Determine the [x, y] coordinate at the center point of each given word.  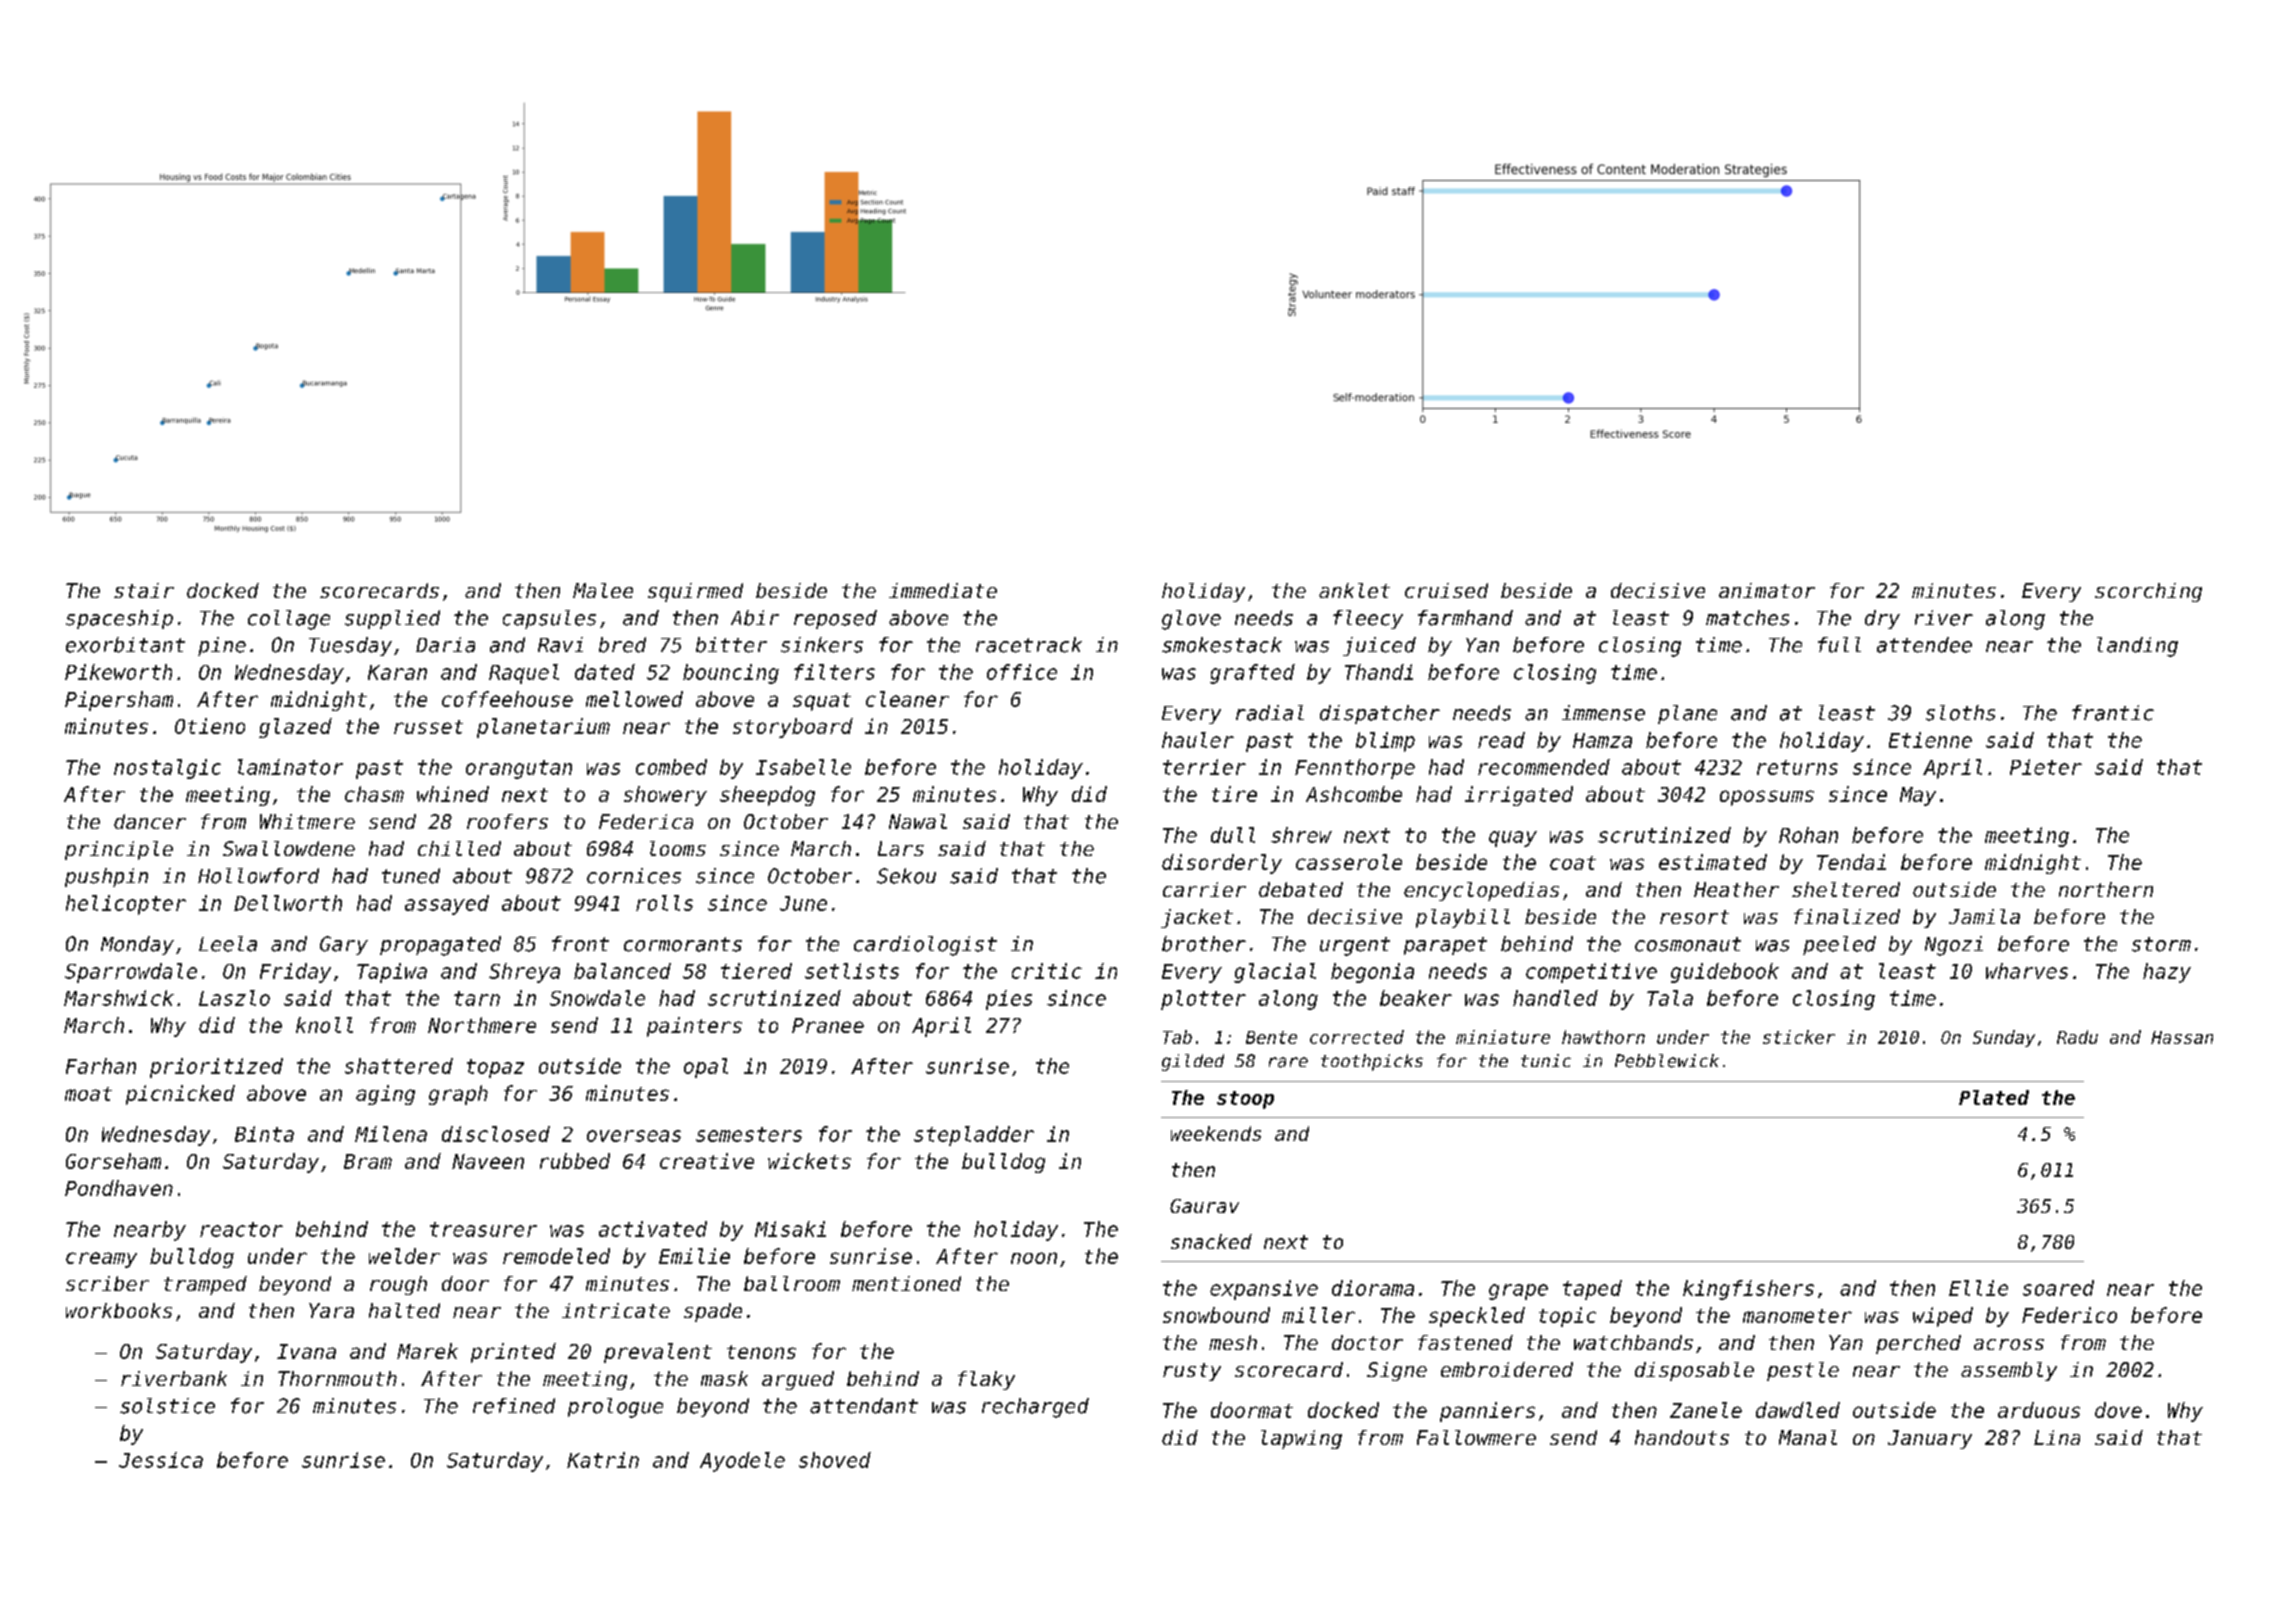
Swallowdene [289, 848]
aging [385, 1095]
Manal [1808, 1437]
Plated [1994, 1097]
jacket [1197, 918]
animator [1767, 590]
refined [514, 1406]
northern [2106, 889]
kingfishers [1748, 1290]
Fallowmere [1476, 1437]
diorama [1373, 1288]
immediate [943, 590]
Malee [603, 590]
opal [706, 1068]
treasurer [483, 1229]
